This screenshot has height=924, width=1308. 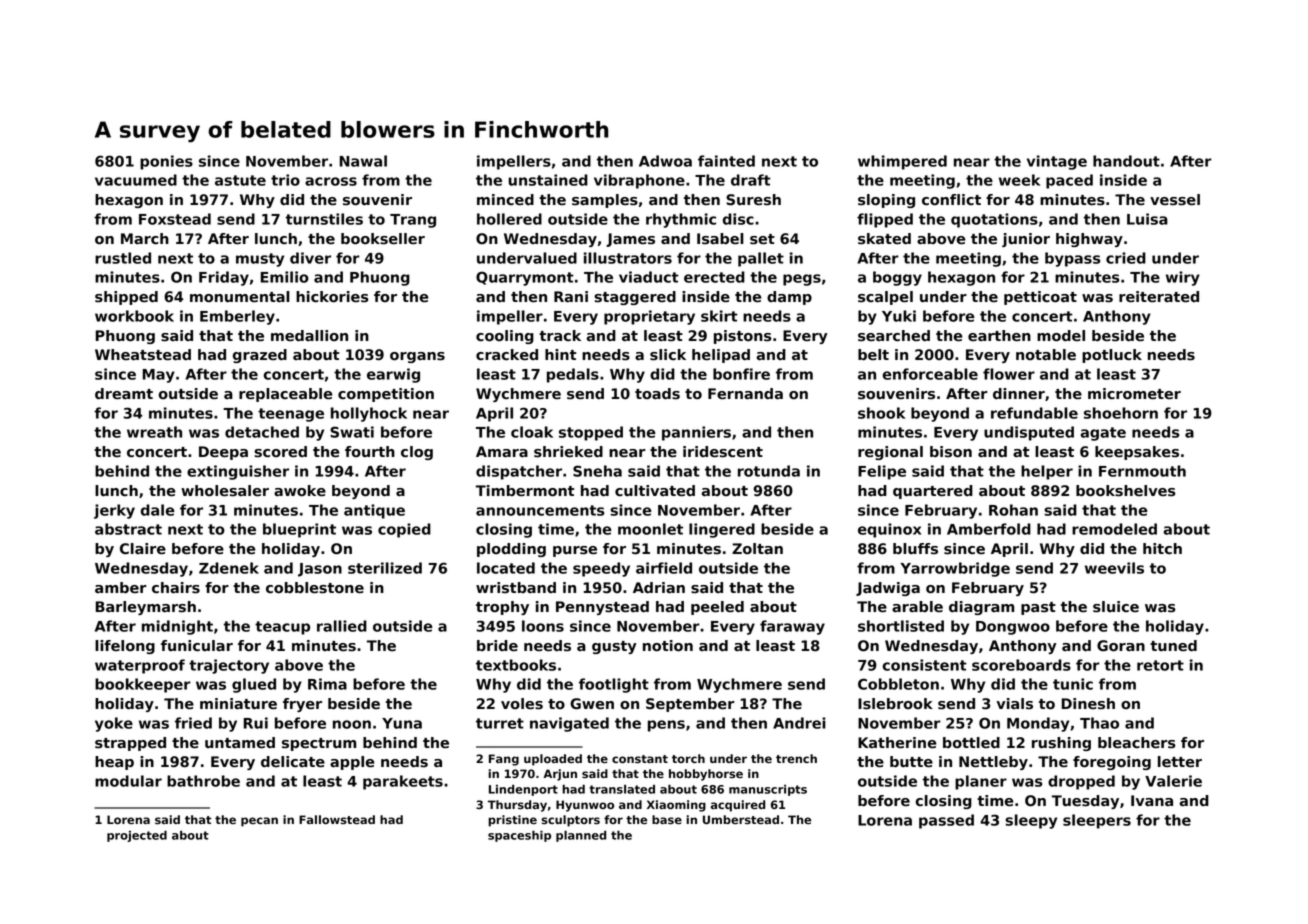 I want to click on Suresh, so click(x=753, y=200).
